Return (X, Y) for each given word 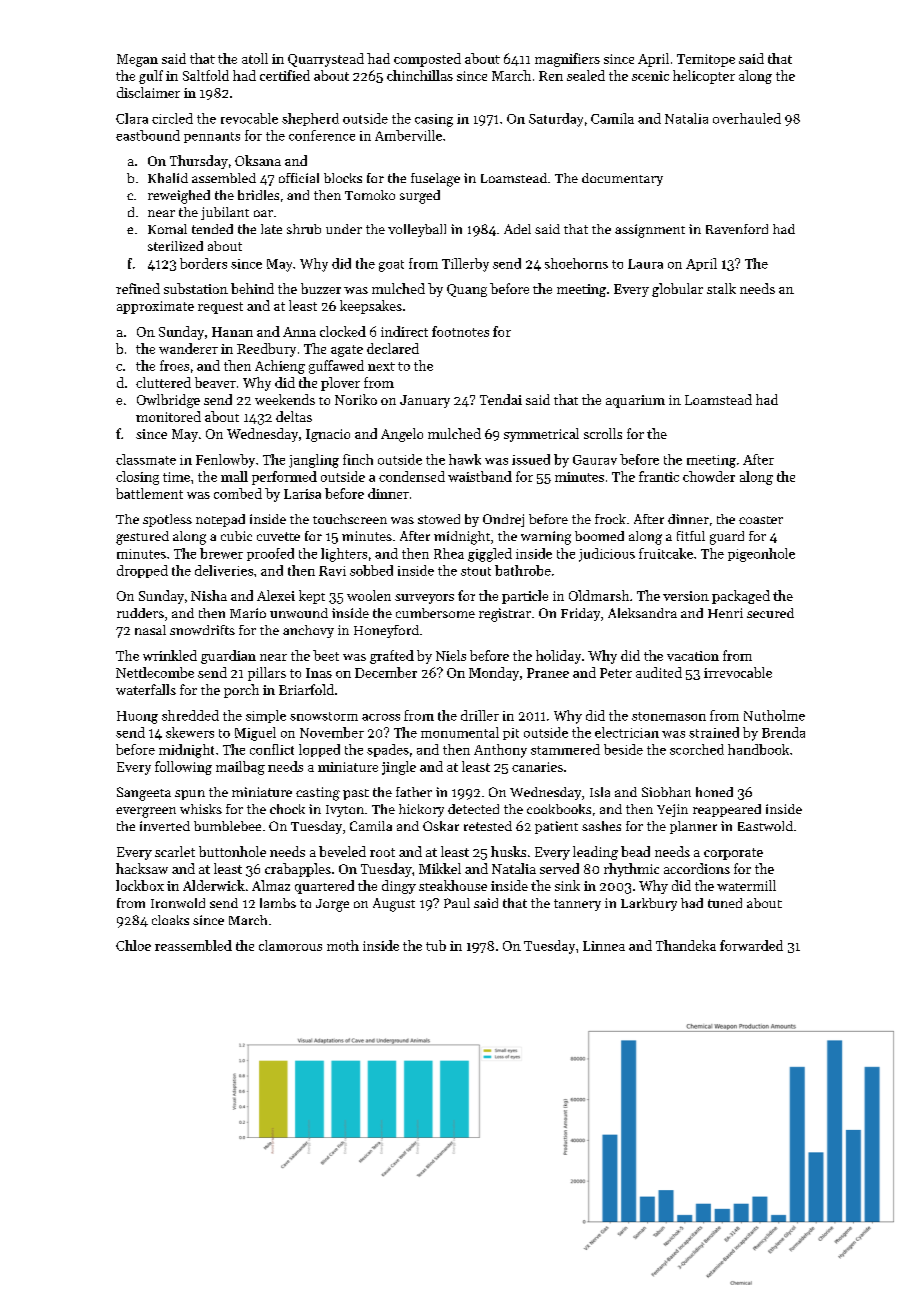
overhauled (747, 118)
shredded (190, 715)
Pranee (548, 673)
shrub (304, 229)
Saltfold (206, 75)
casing (434, 120)
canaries (537, 767)
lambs (278, 903)
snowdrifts (202, 630)
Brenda (783, 732)
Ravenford (737, 229)
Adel (517, 229)
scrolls (603, 433)
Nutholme (774, 715)
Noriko (356, 399)
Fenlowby (225, 461)
